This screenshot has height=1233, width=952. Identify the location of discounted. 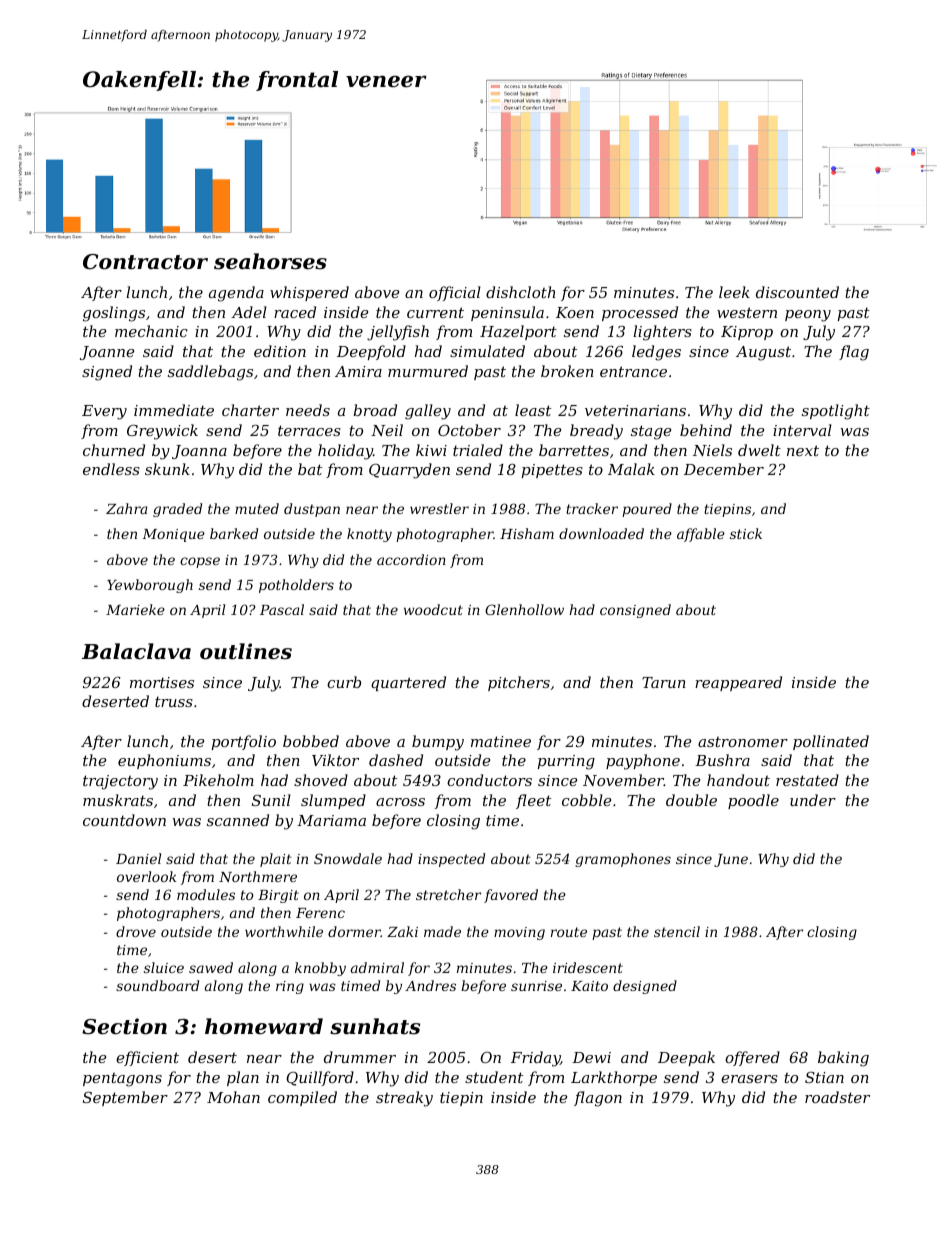
(797, 292).
